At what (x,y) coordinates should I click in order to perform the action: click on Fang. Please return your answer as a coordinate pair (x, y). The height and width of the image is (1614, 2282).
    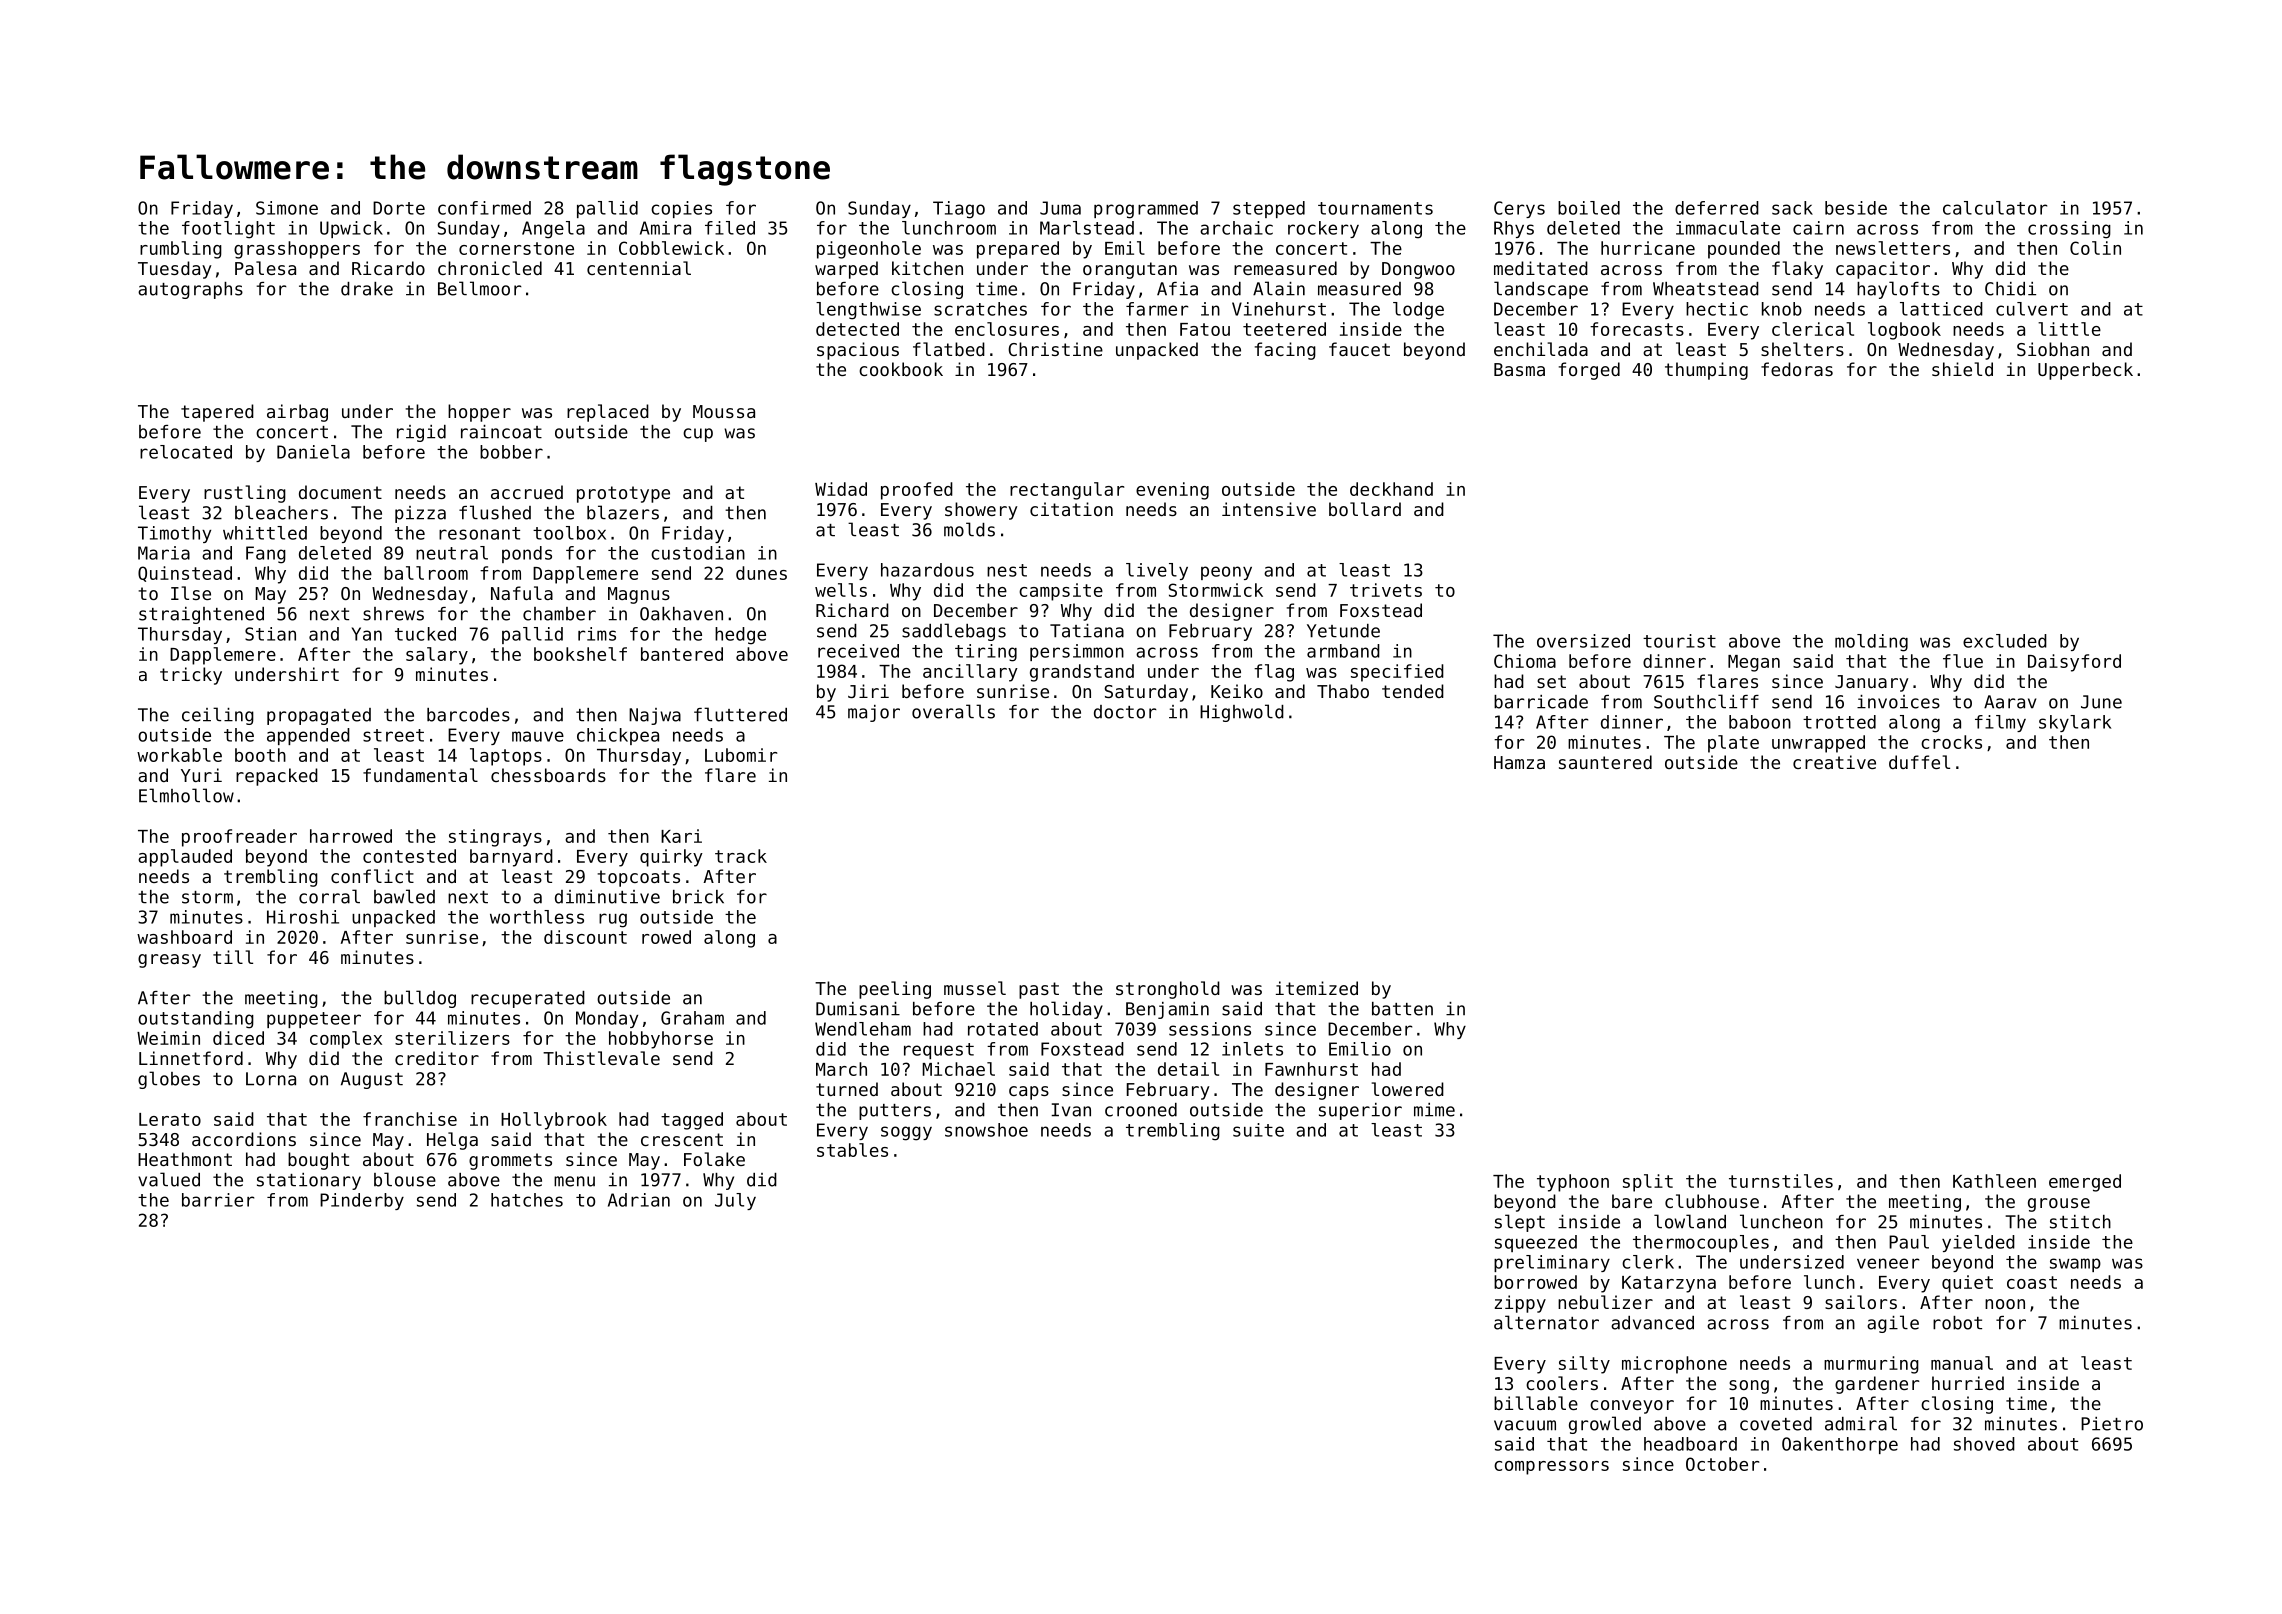
    Looking at the image, I should click on (266, 555).
